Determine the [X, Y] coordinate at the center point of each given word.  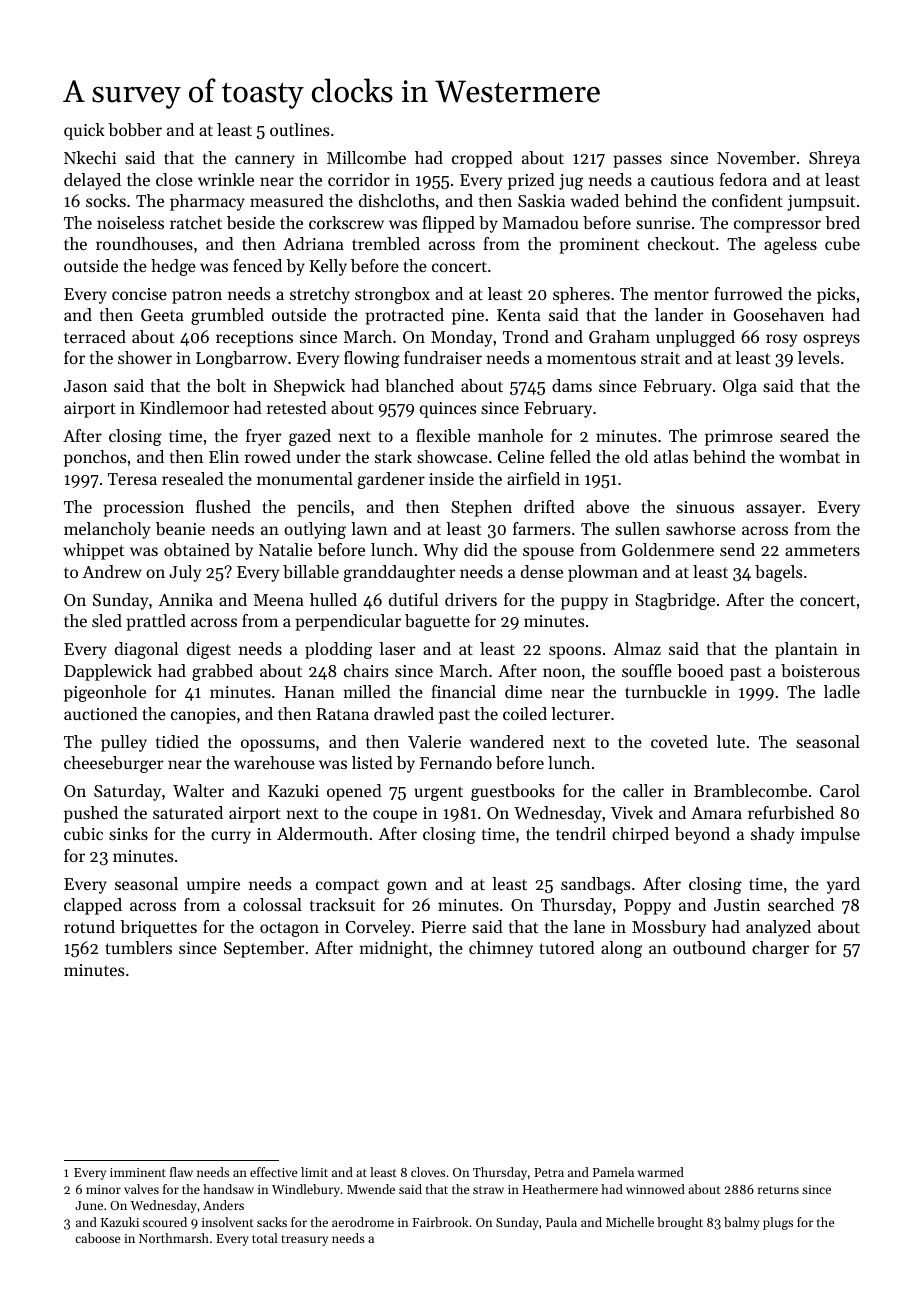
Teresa [132, 479]
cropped [482, 159]
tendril [581, 833]
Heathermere [560, 1189]
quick [84, 131]
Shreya [834, 159]
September [264, 949]
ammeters [822, 550]
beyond [702, 835]
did [476, 549]
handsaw [228, 1189]
